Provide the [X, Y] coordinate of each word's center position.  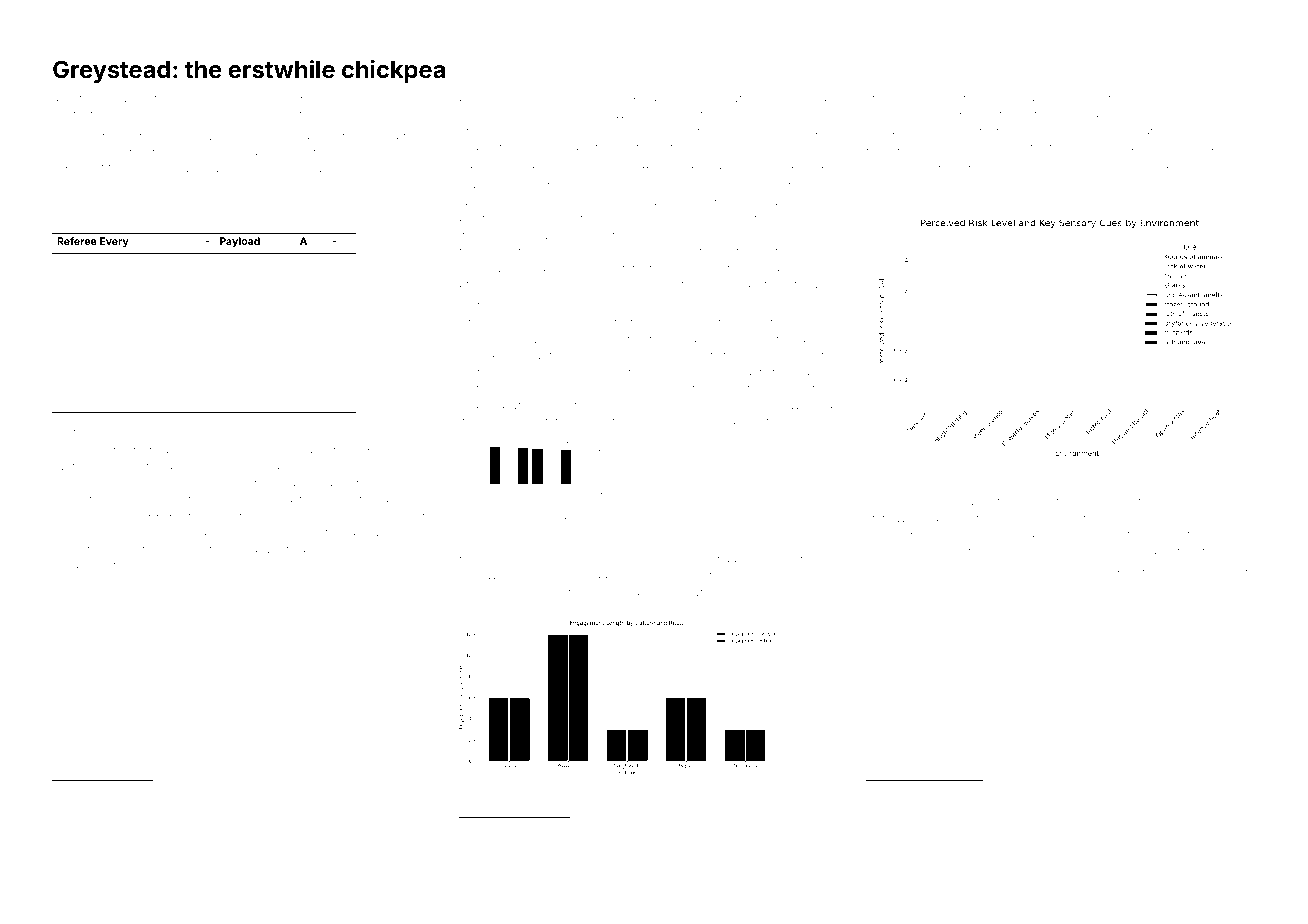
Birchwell [201, 135]
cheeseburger [630, 389]
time [548, 98]
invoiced [273, 483]
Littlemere [1166, 98]
